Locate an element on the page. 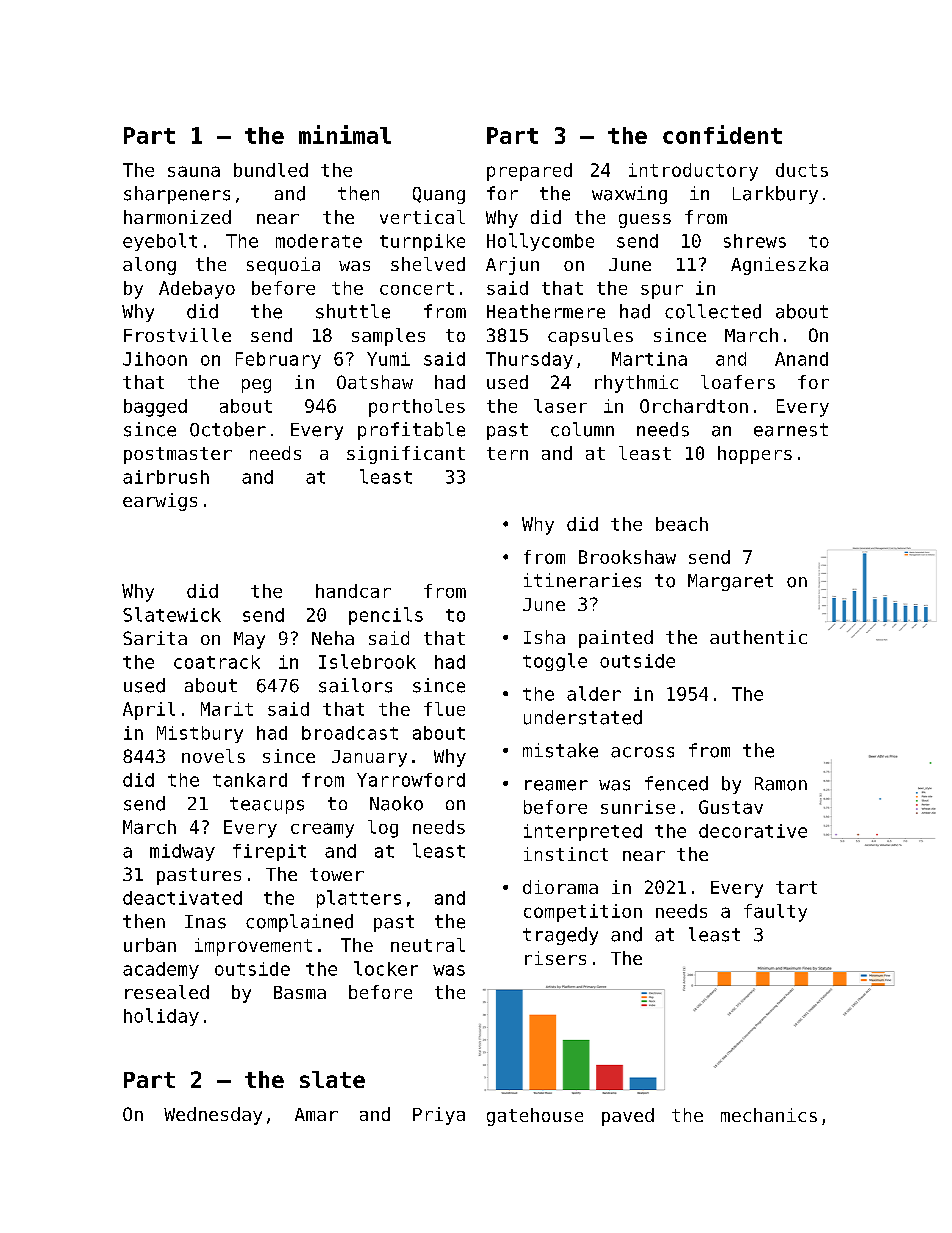 The width and height of the image is (952, 1233). sauna is located at coordinates (194, 171).
